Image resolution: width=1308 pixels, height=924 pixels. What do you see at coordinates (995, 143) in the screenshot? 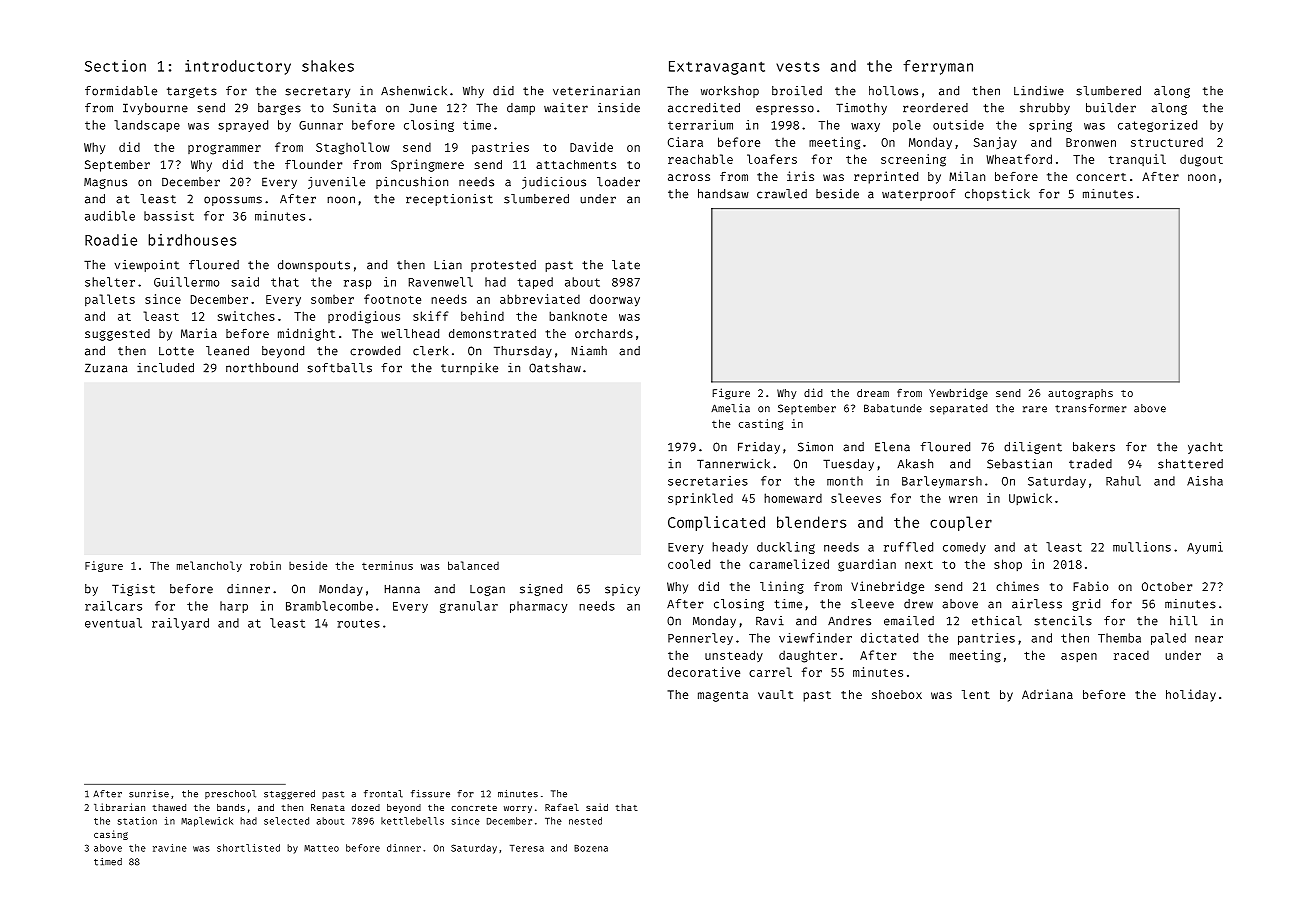
I see `Sanjay` at bounding box center [995, 143].
